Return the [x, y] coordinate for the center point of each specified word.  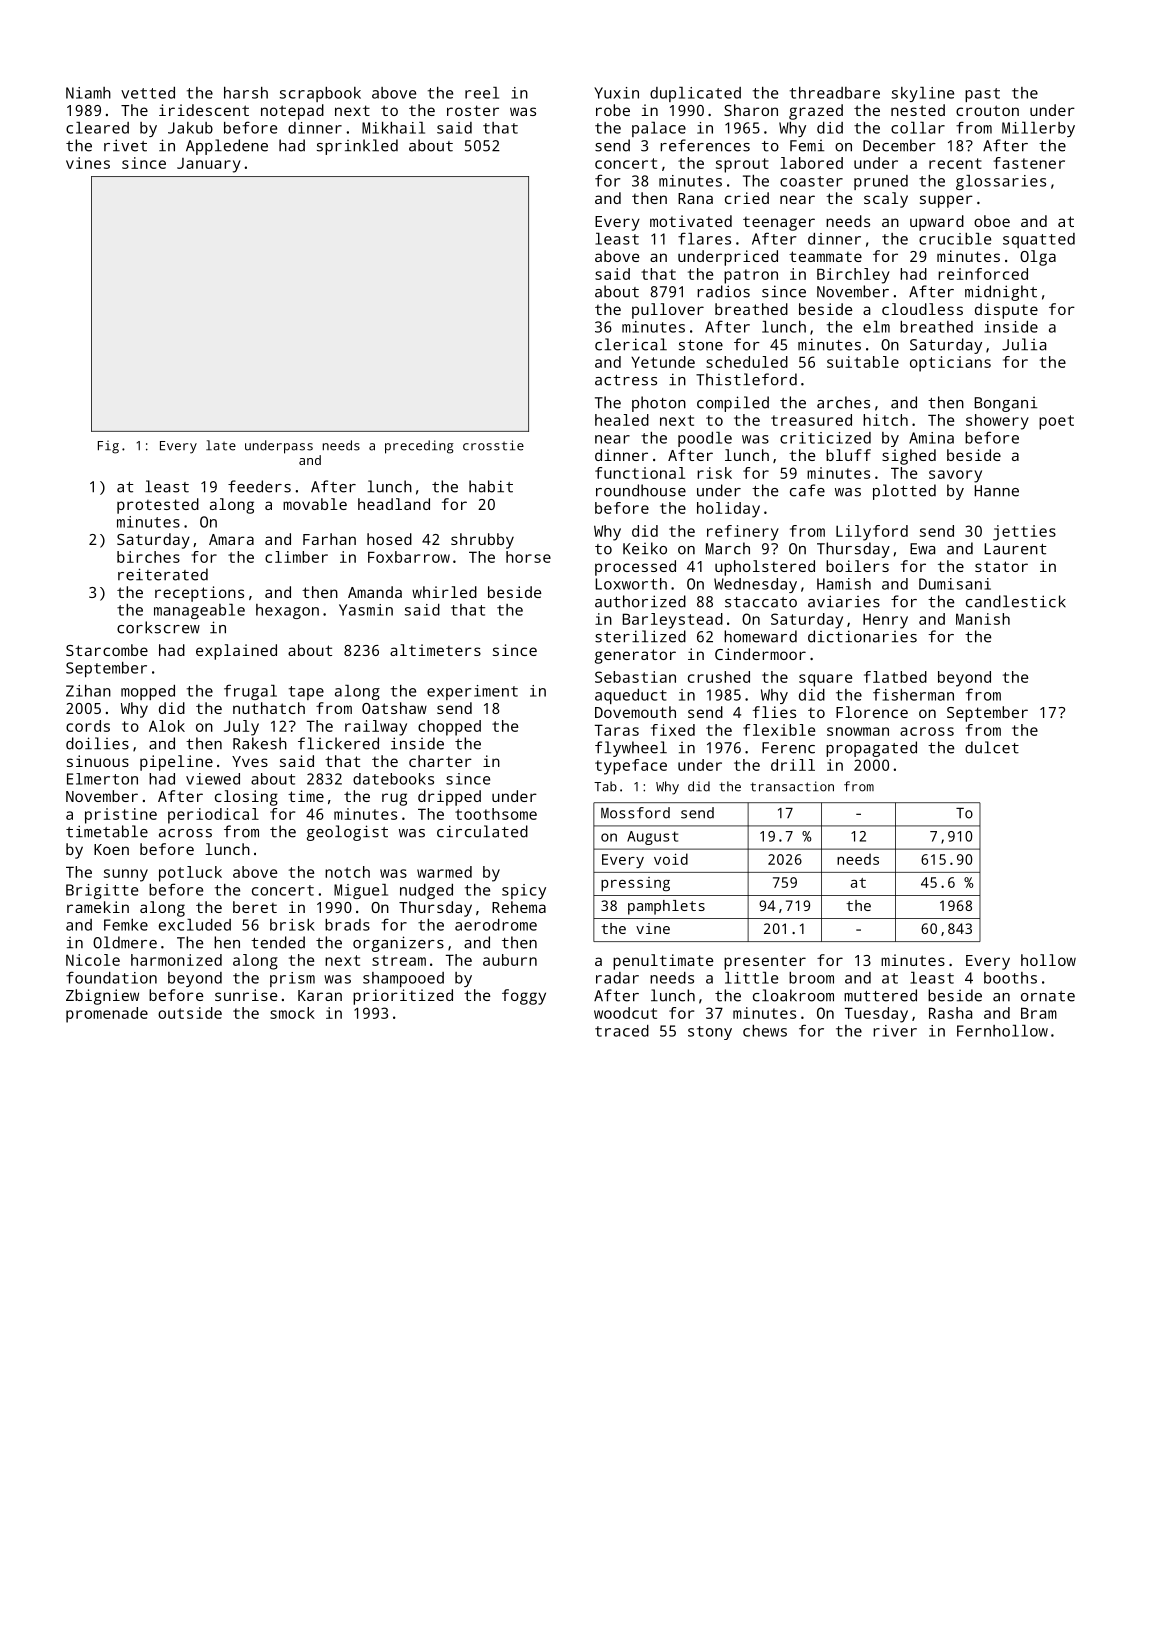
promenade [107, 1015]
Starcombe [107, 650]
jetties [1024, 533]
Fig [108, 447]
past [982, 95]
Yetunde [663, 362]
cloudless [922, 309]
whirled [444, 592]
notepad [292, 112]
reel [482, 93]
